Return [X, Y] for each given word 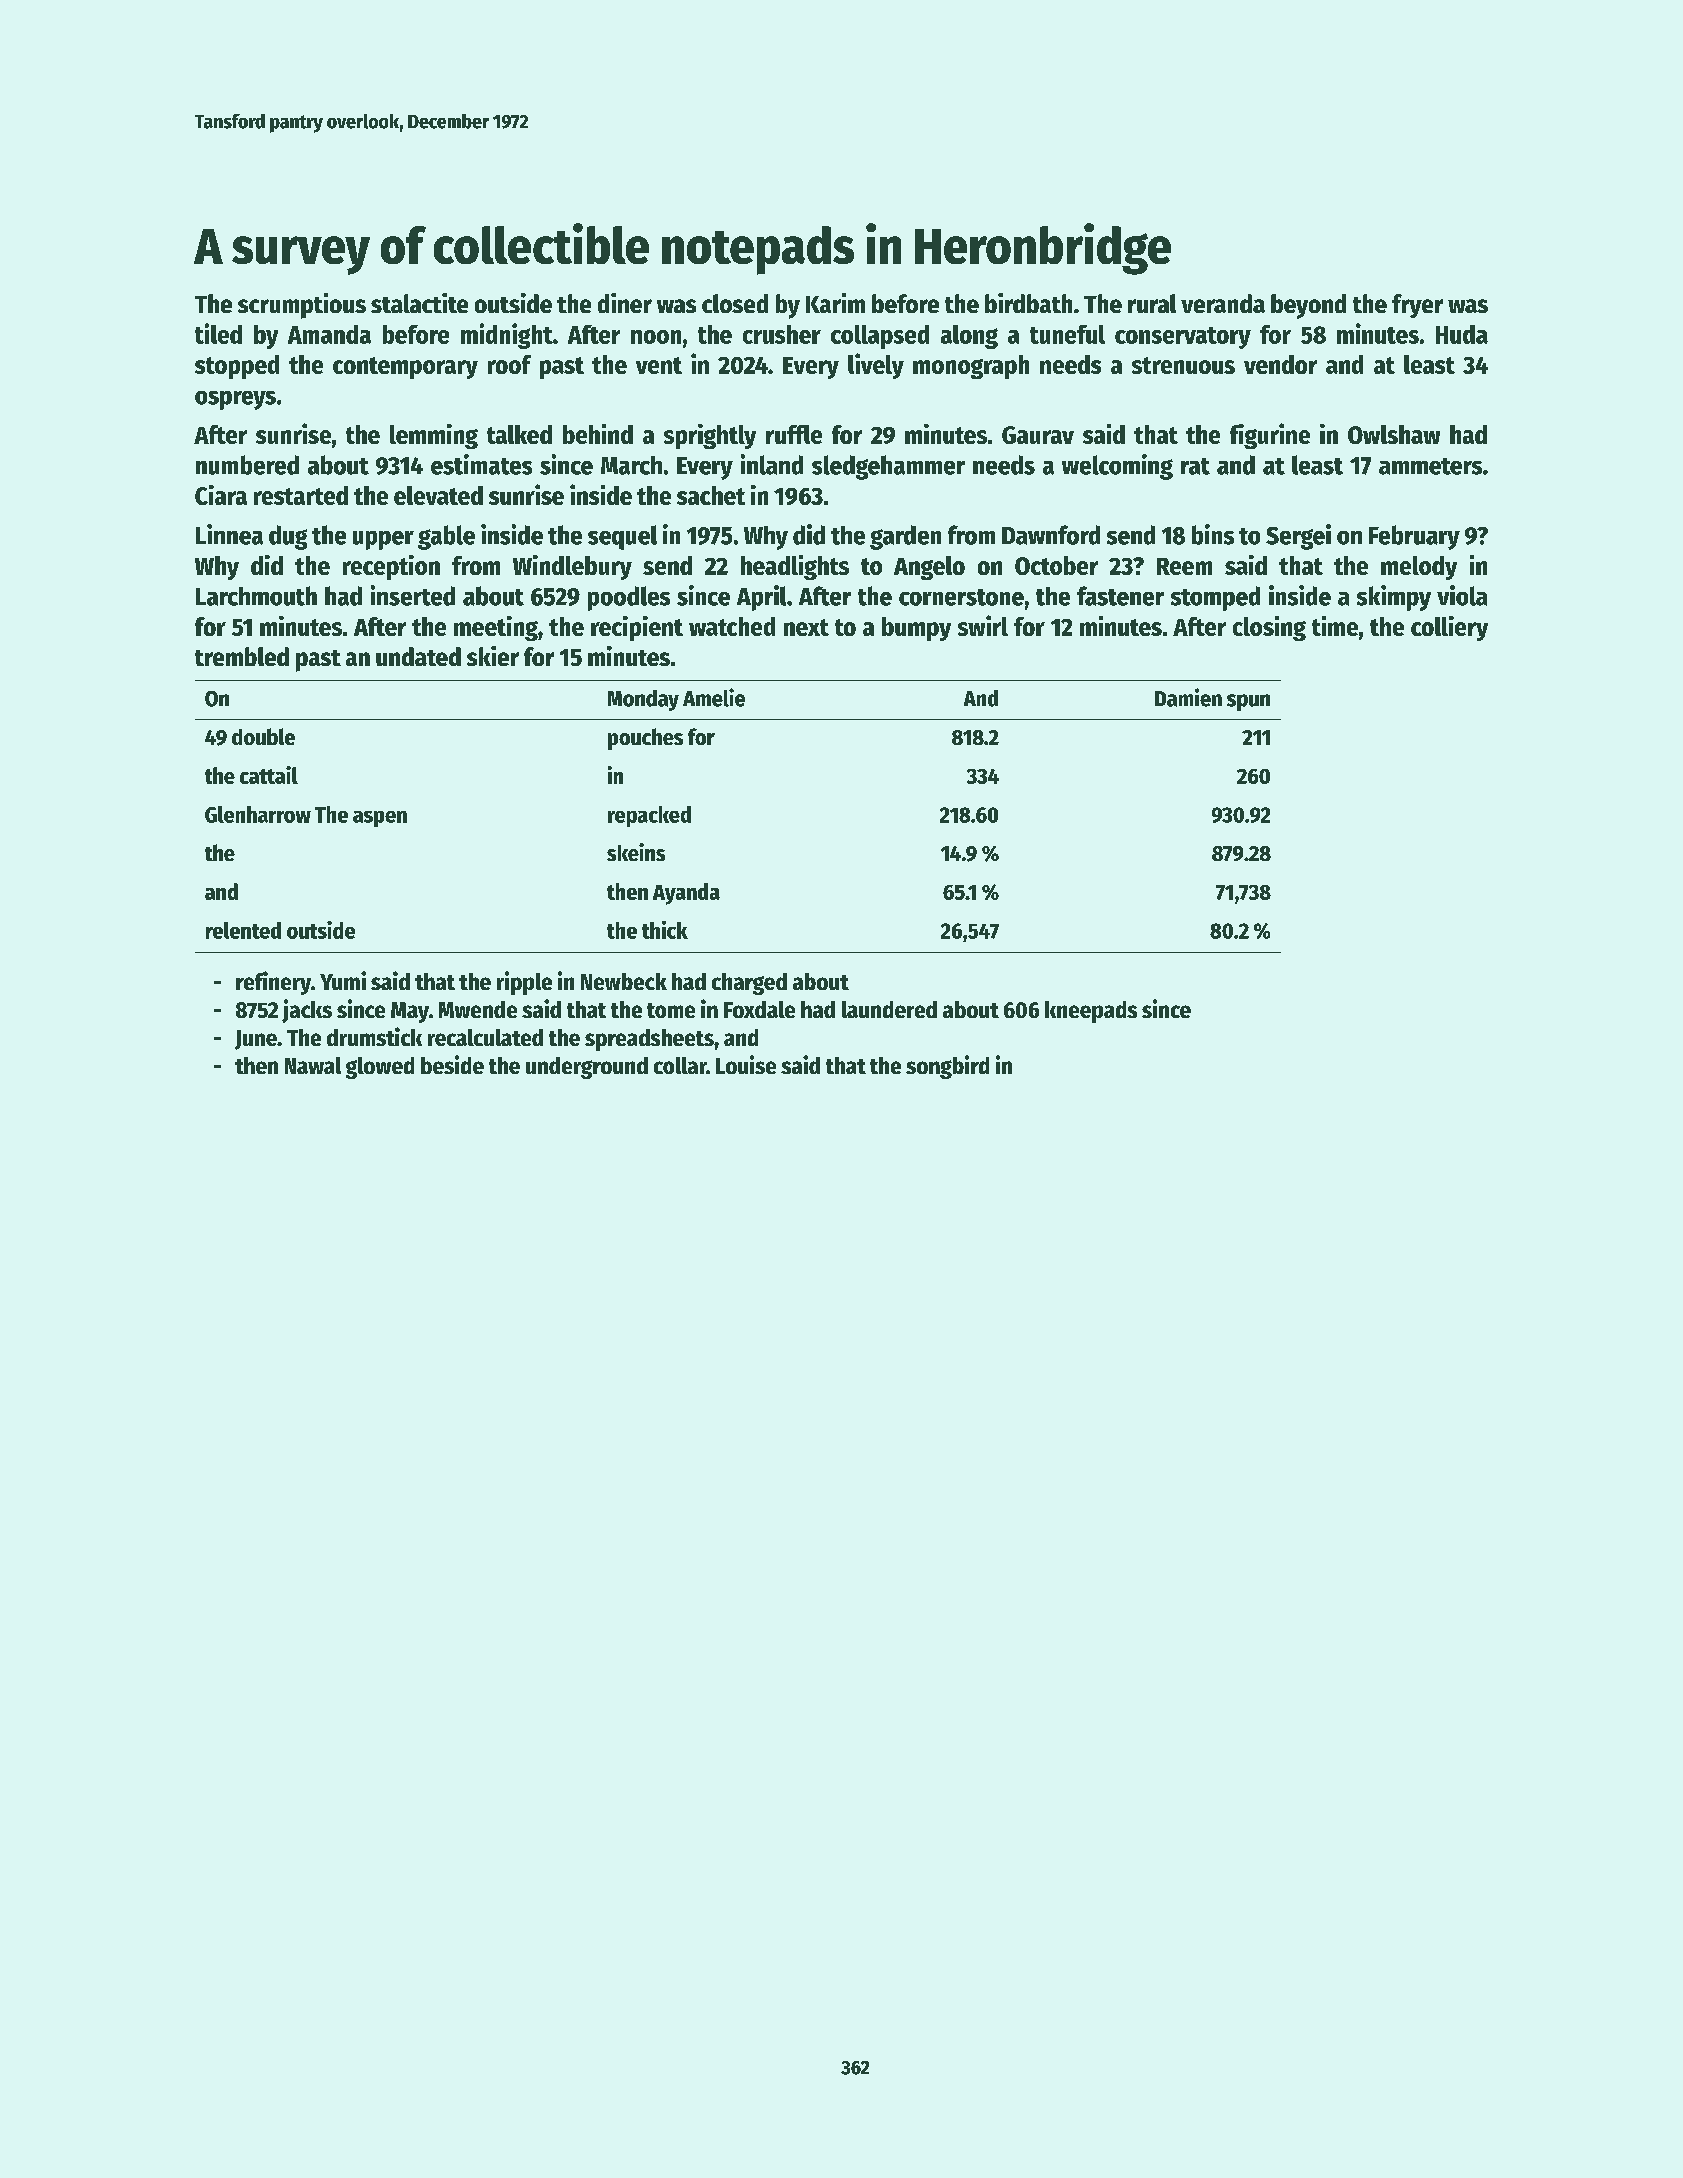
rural [1152, 303]
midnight [507, 336]
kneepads [1091, 1012]
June [256, 1040]
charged [749, 984]
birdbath [1028, 303]
